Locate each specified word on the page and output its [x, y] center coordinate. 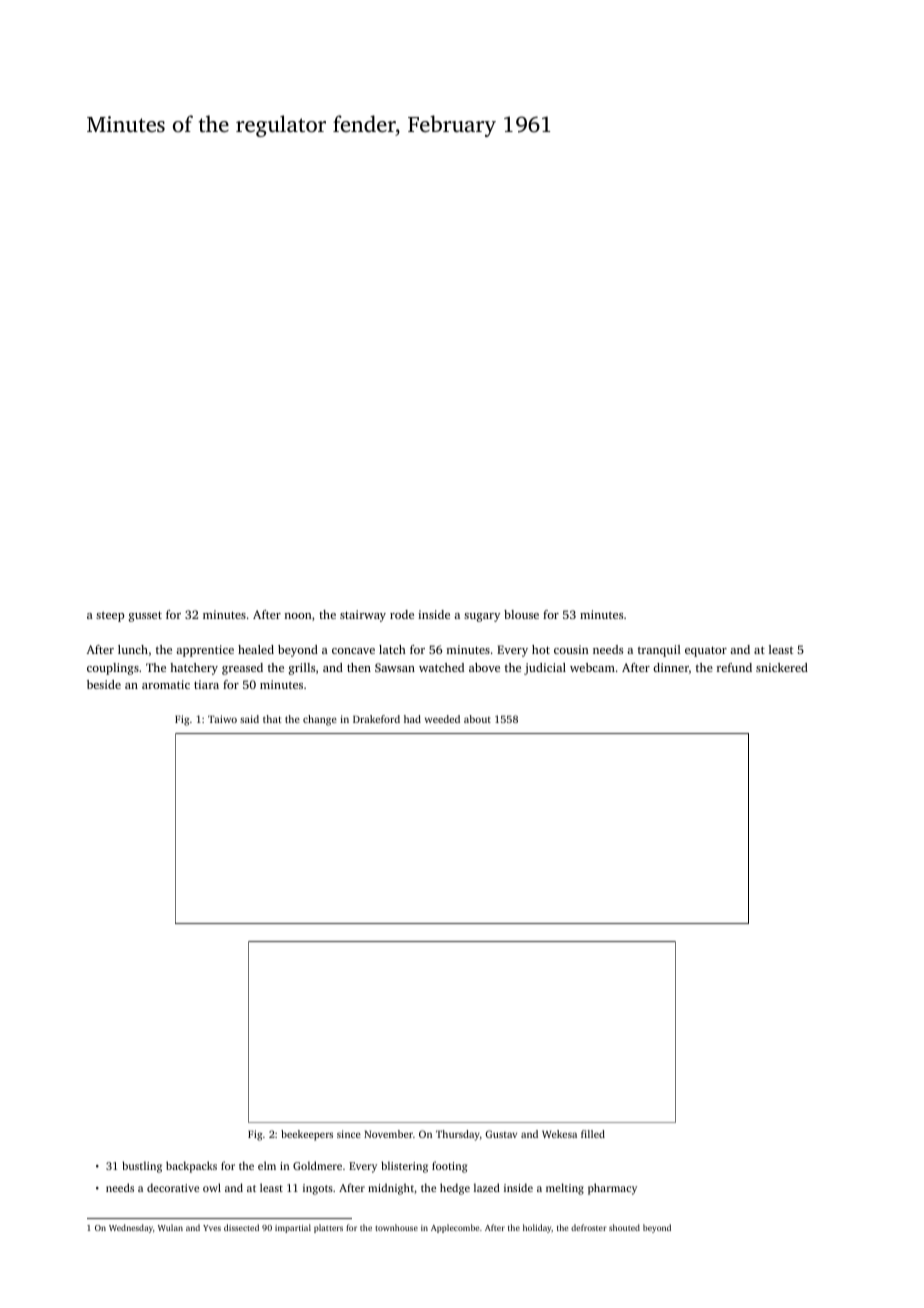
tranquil [659, 651]
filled [593, 1134]
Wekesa [559, 1134]
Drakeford [376, 719]
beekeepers [307, 1135]
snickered [782, 667]
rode [402, 614]
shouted [624, 1227]
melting [565, 1189]
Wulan [170, 1227]
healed [256, 649]
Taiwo [222, 719]
